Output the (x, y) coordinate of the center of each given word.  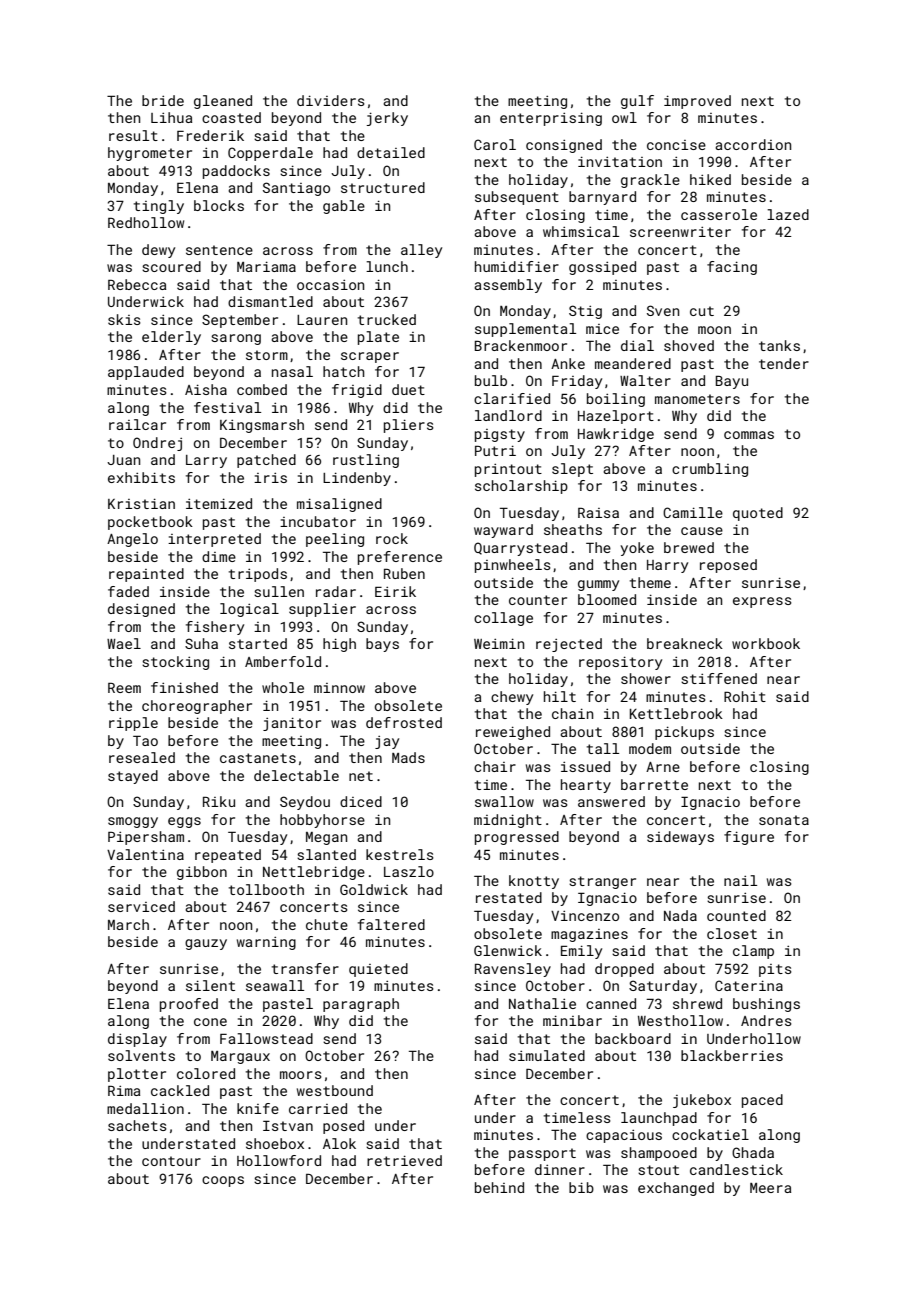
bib (581, 1187)
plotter (137, 1075)
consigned (564, 146)
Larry (206, 461)
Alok (339, 1143)
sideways (680, 838)
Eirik (395, 591)
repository (620, 663)
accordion (753, 144)
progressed (517, 838)
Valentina (145, 854)
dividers (331, 100)
